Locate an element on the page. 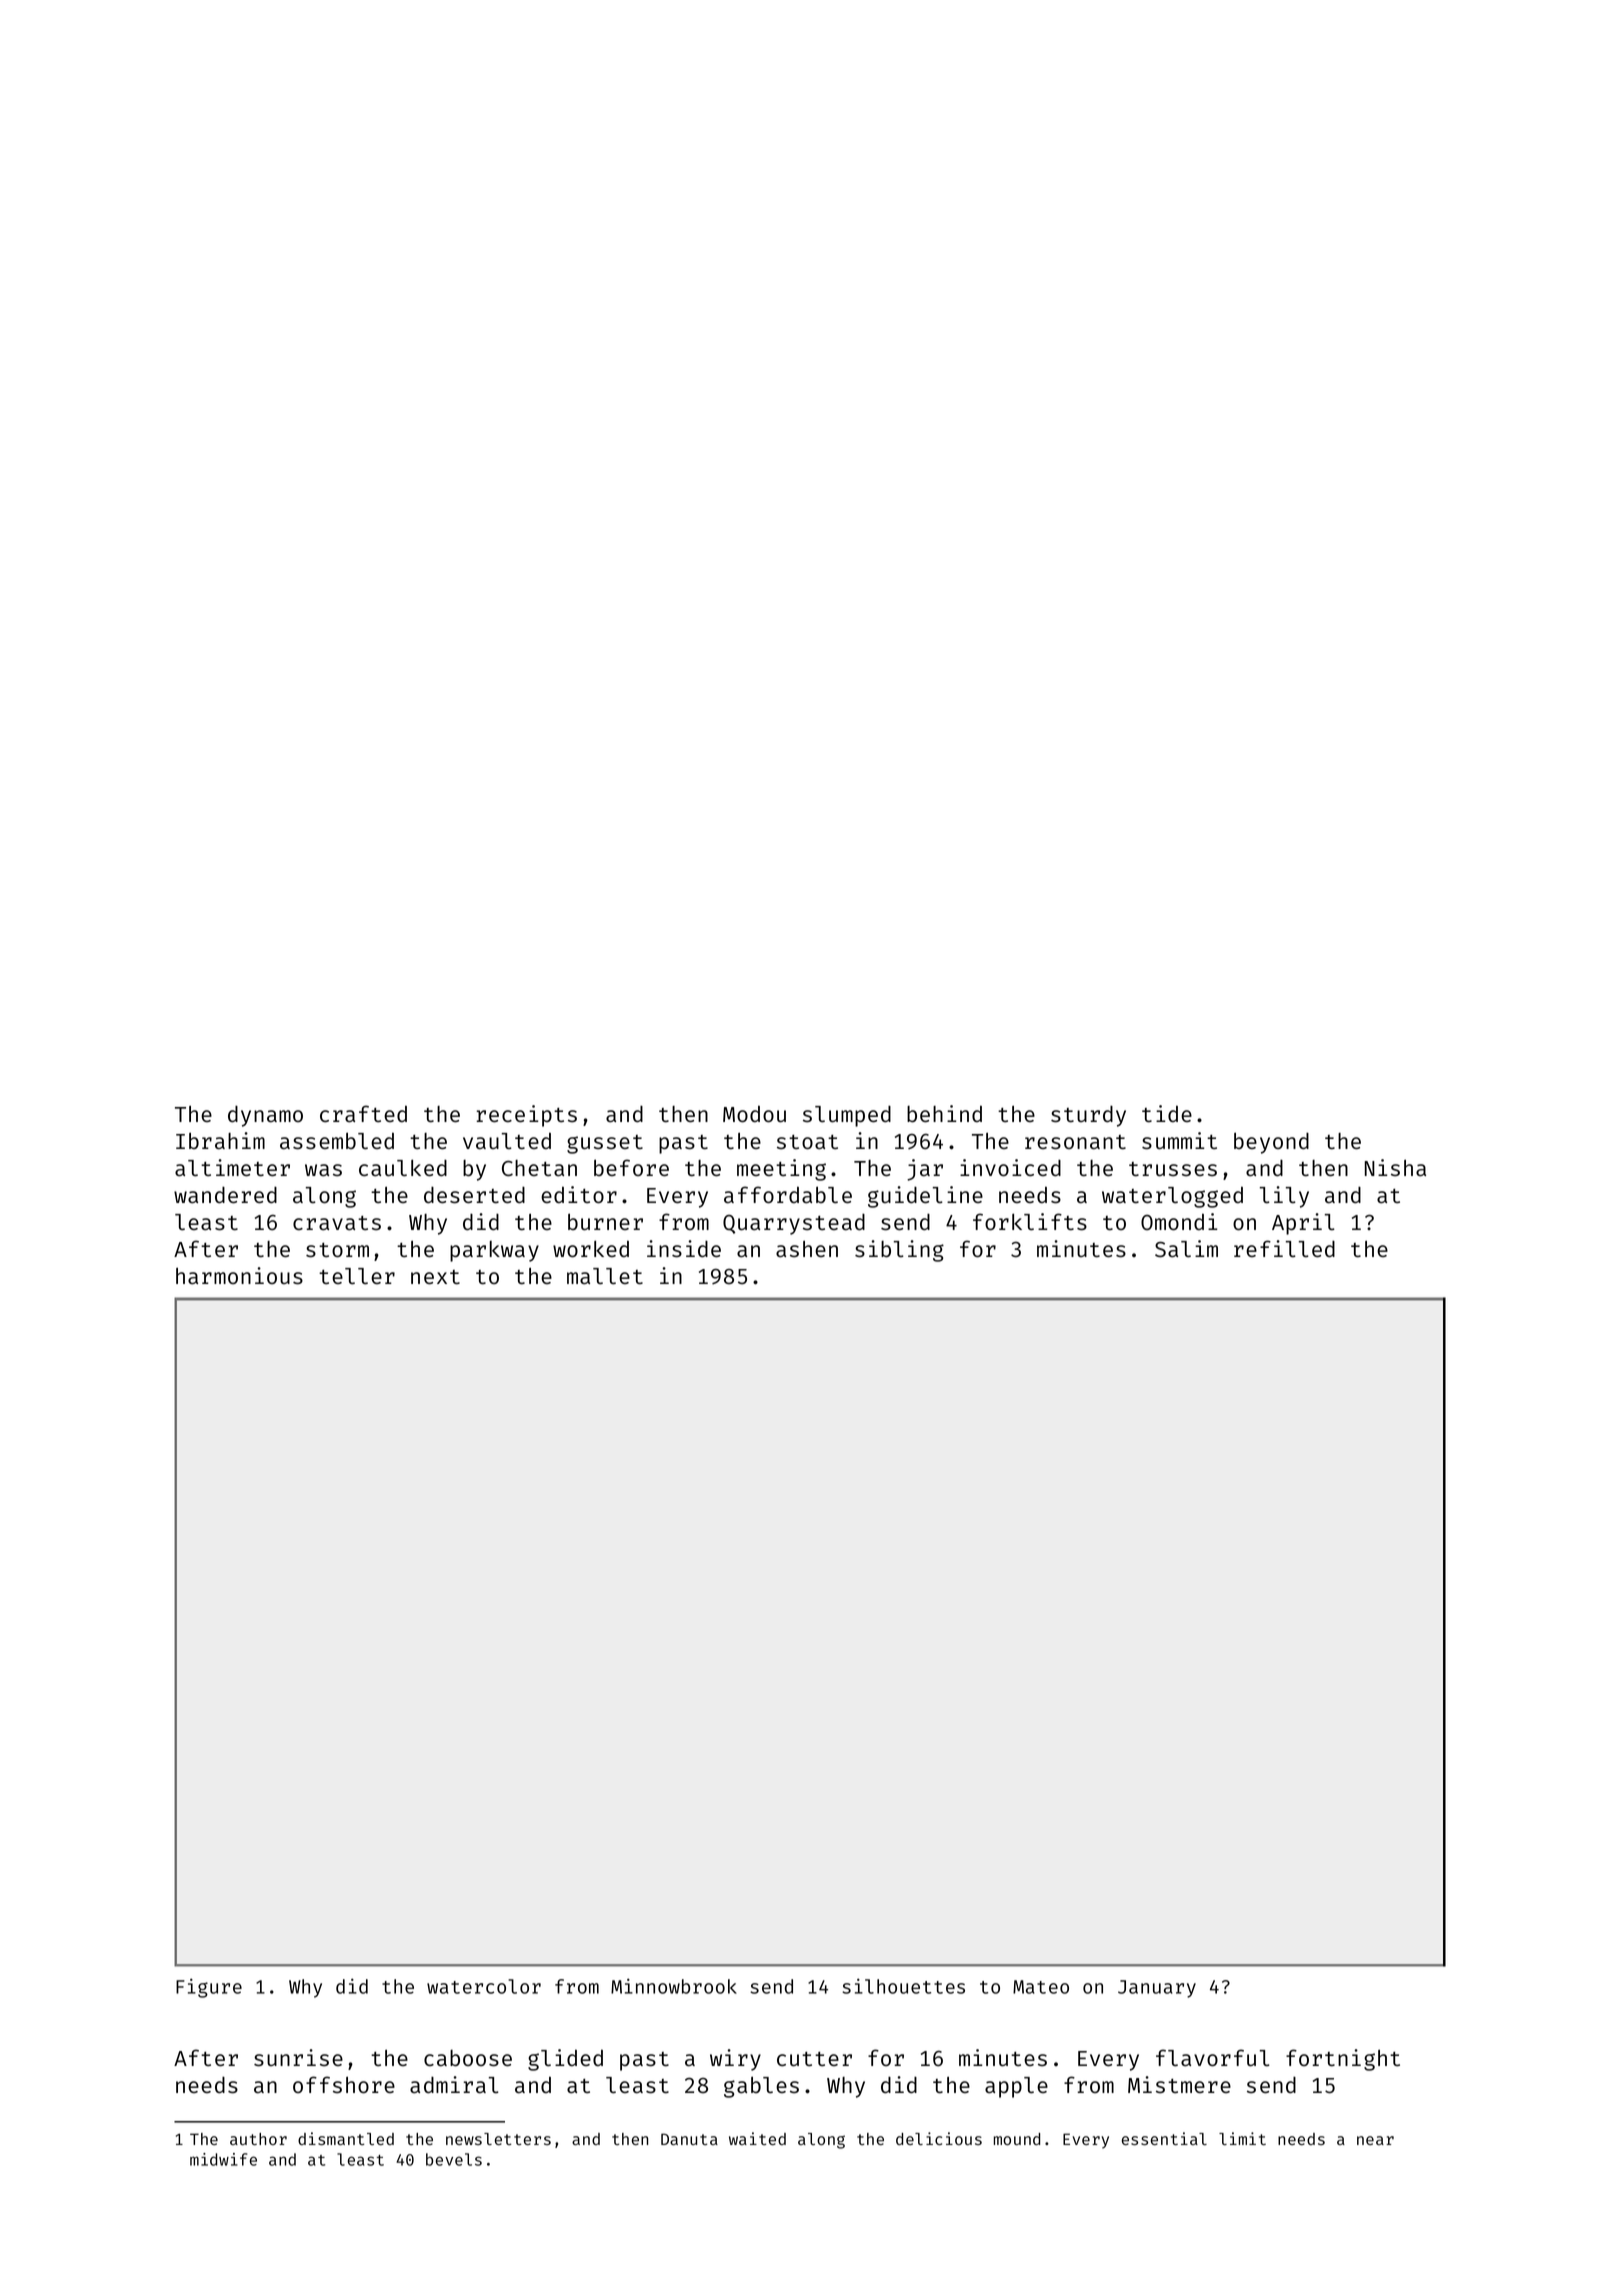  meeting is located at coordinates (781, 1170).
